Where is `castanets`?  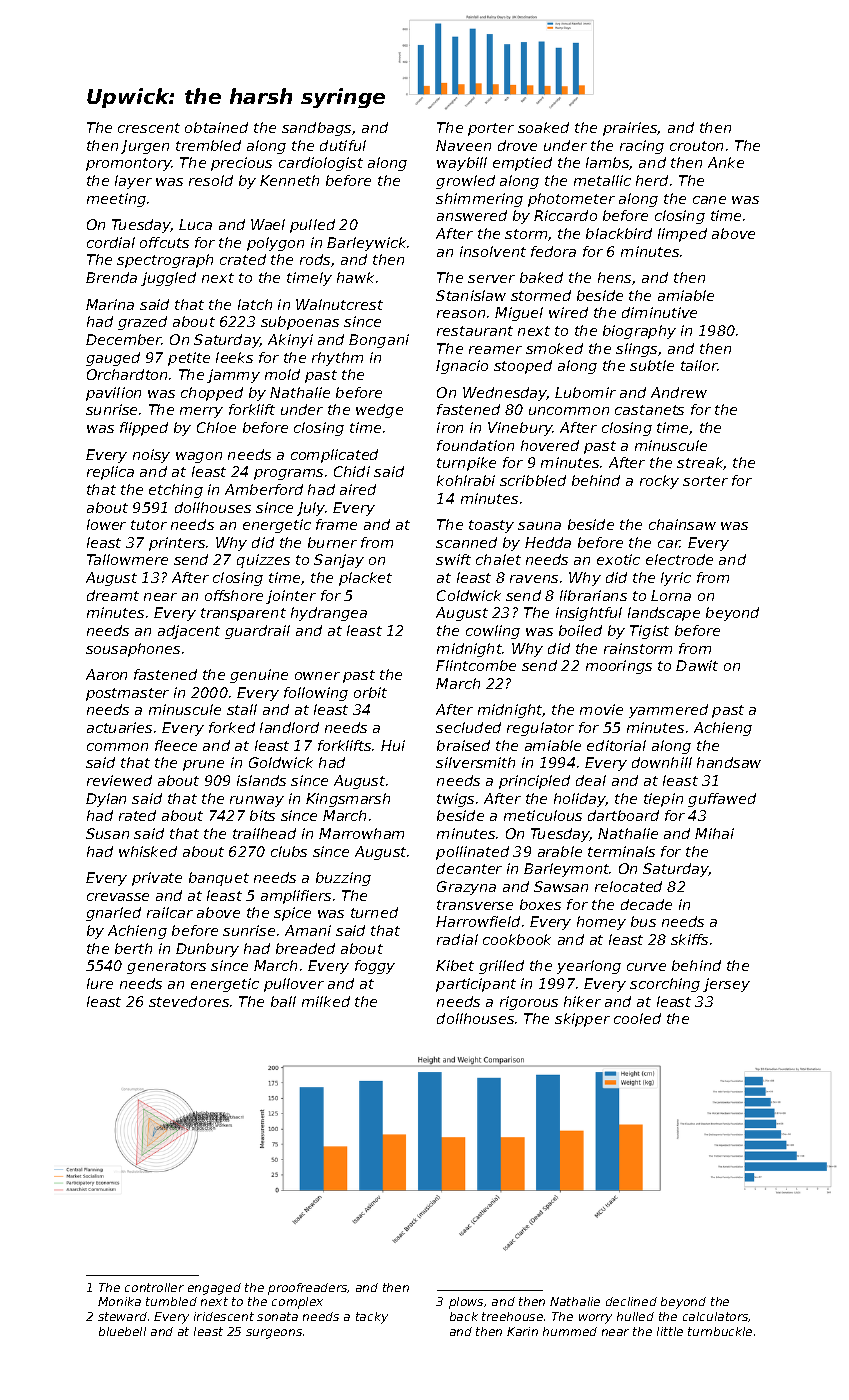
castanets is located at coordinates (649, 410).
